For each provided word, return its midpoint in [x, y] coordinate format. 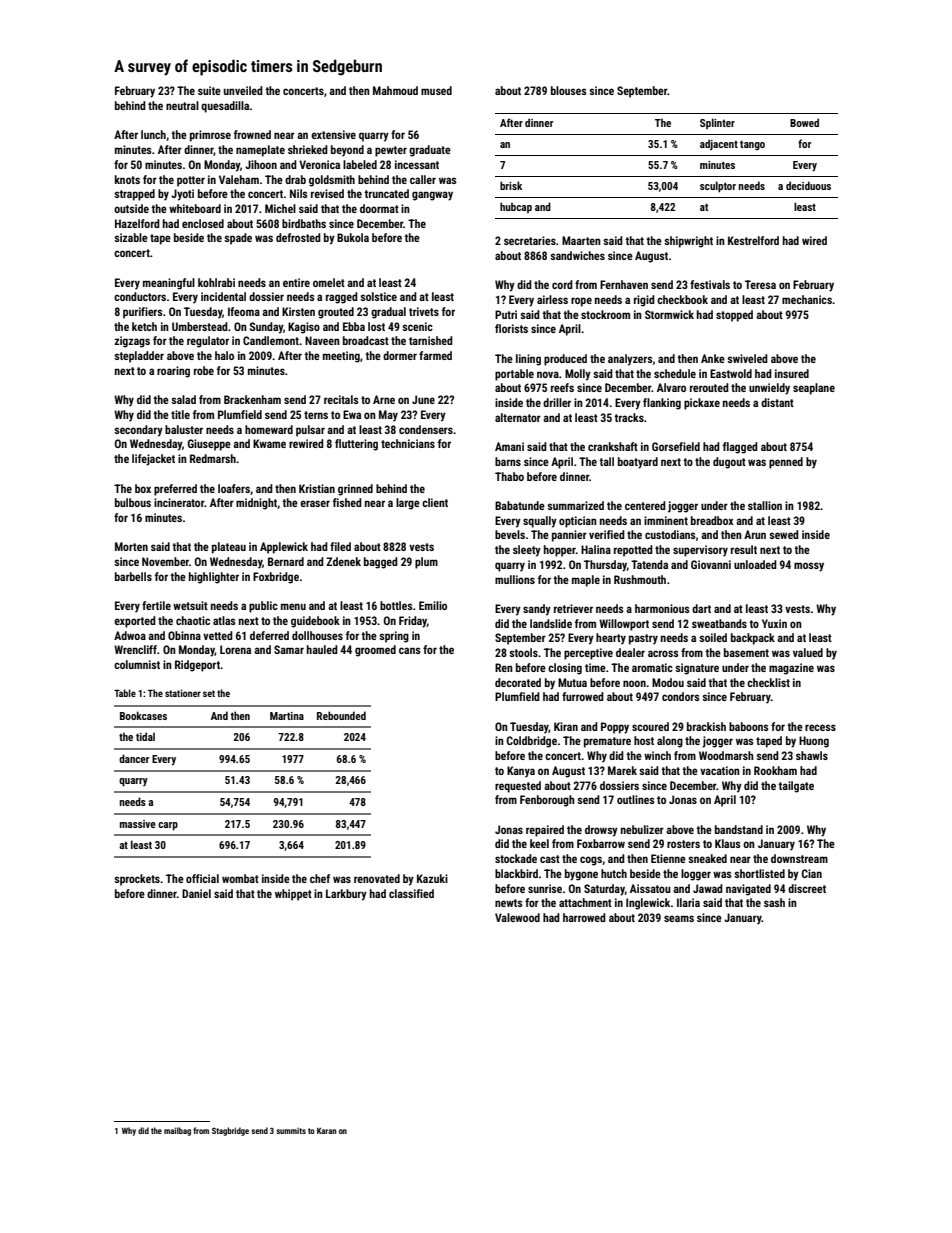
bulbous [133, 502]
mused [436, 90]
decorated [518, 682]
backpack [753, 639]
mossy [809, 567]
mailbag [177, 1131]
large [408, 504]
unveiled [243, 90]
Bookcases [143, 715]
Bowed [804, 122]
